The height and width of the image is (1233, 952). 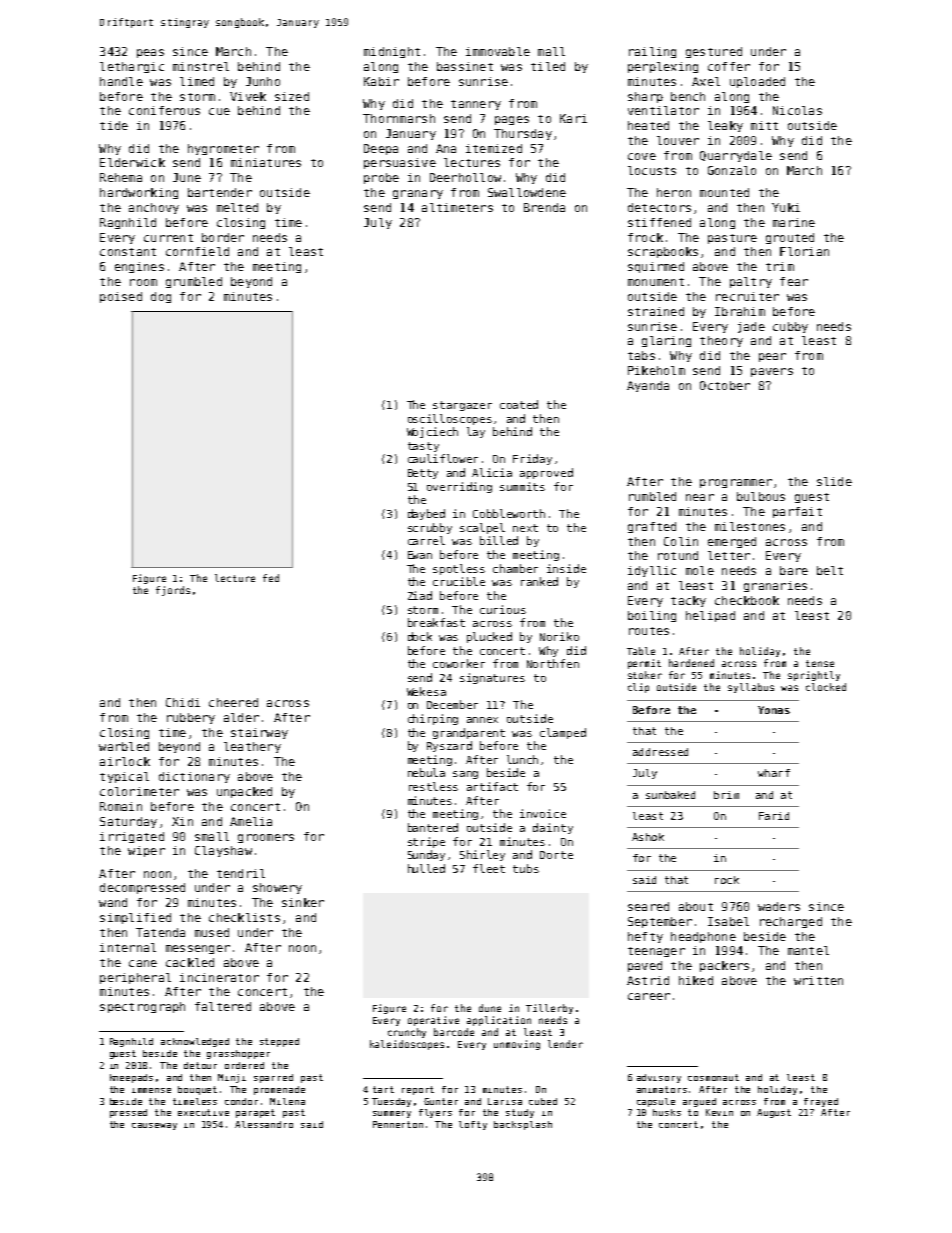 What do you see at coordinates (161, 297) in the image?
I see `dog` at bounding box center [161, 297].
